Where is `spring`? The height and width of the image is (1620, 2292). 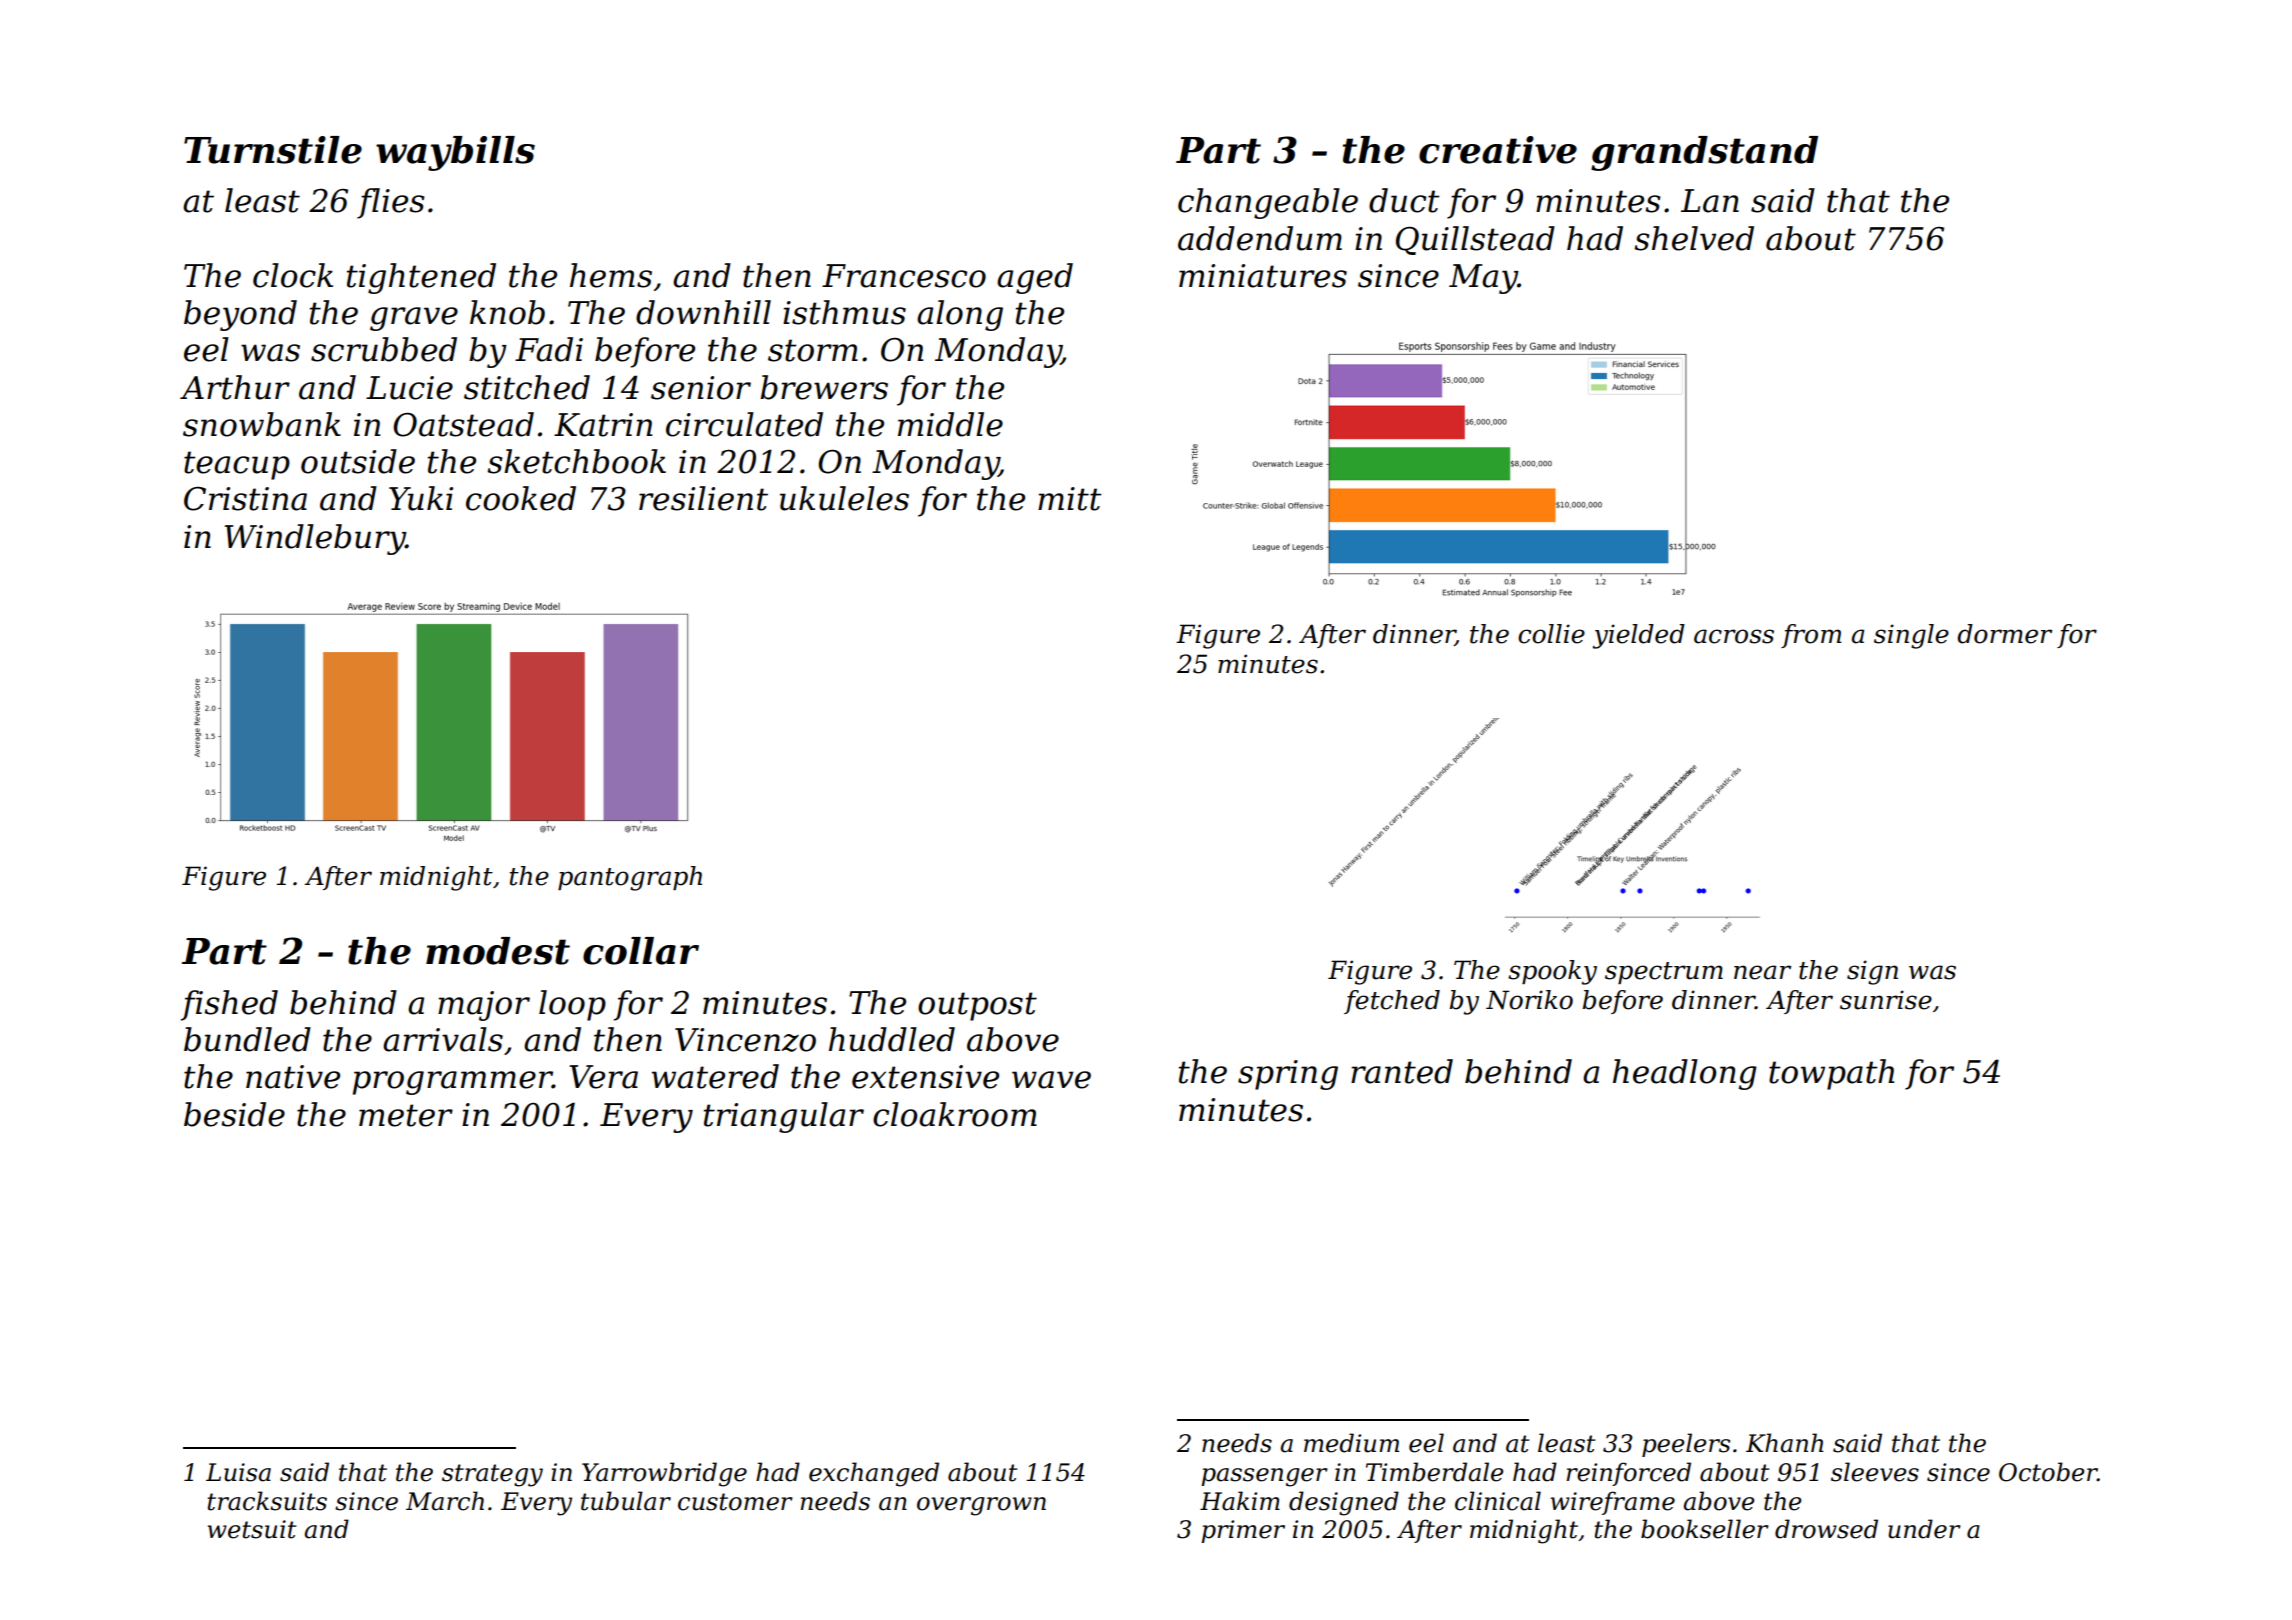 spring is located at coordinates (1288, 1075).
